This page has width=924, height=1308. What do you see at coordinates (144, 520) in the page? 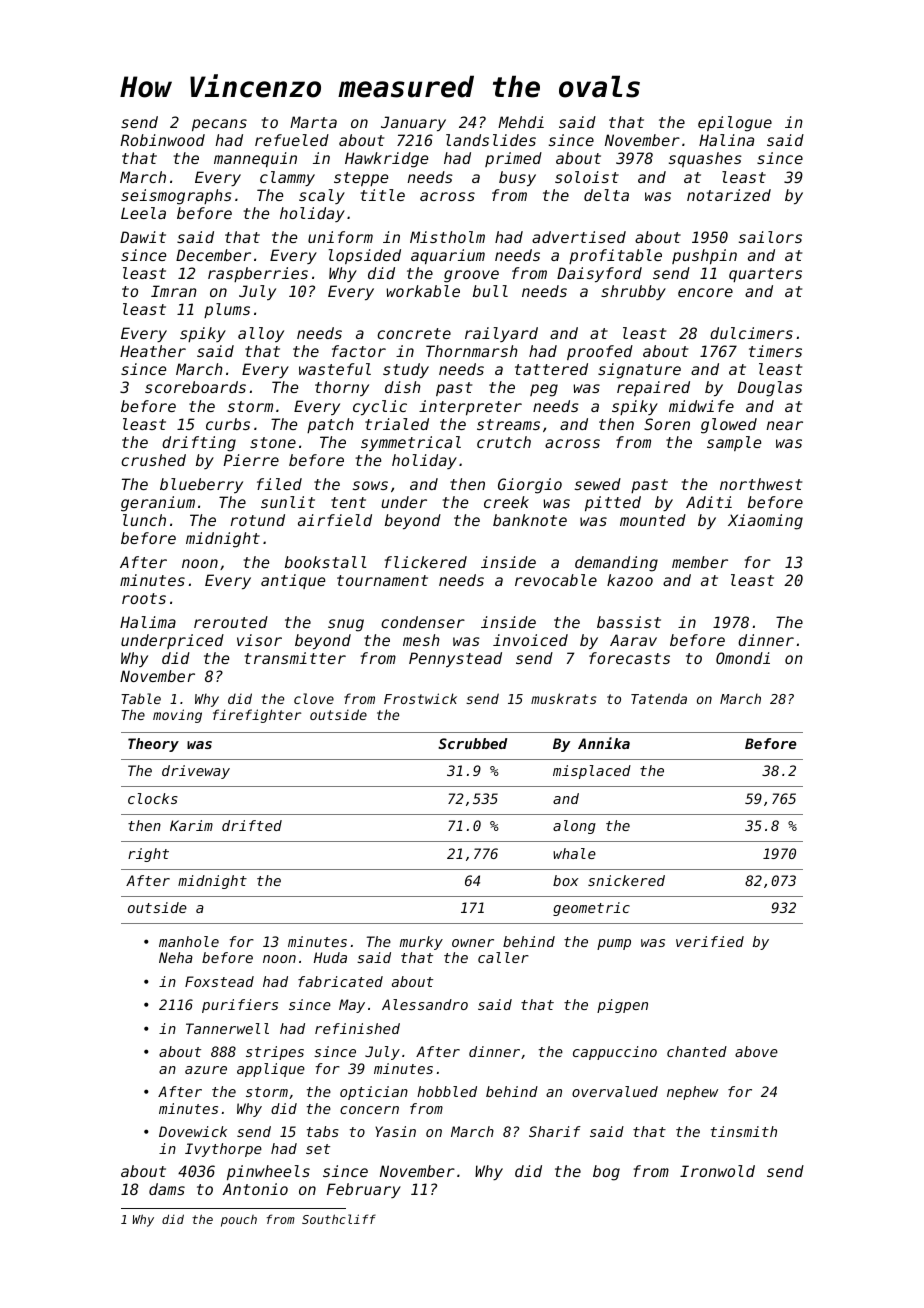
I see `lunch` at bounding box center [144, 520].
